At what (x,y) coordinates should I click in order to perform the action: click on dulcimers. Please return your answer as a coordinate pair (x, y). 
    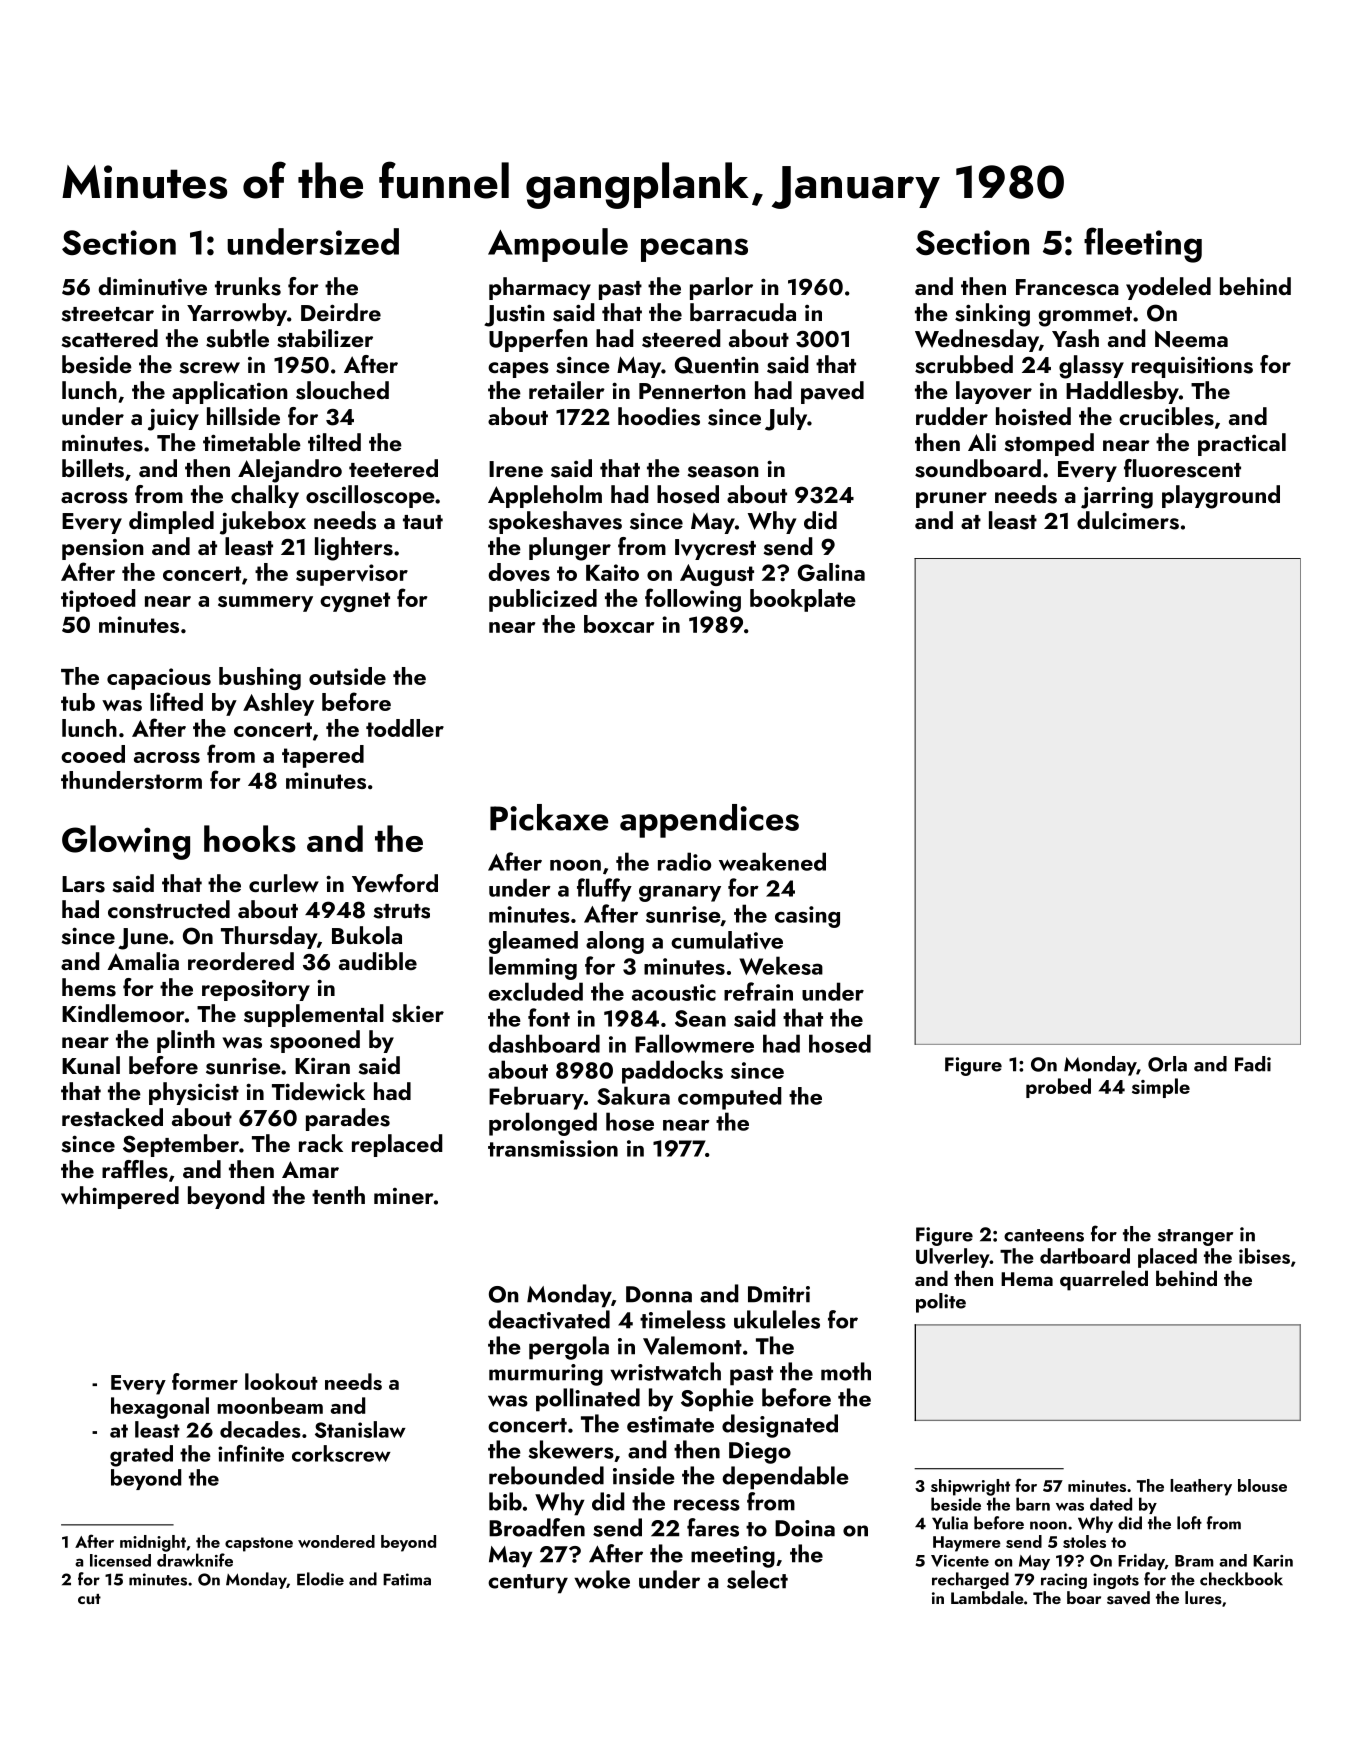
    Looking at the image, I should click on (1128, 520).
